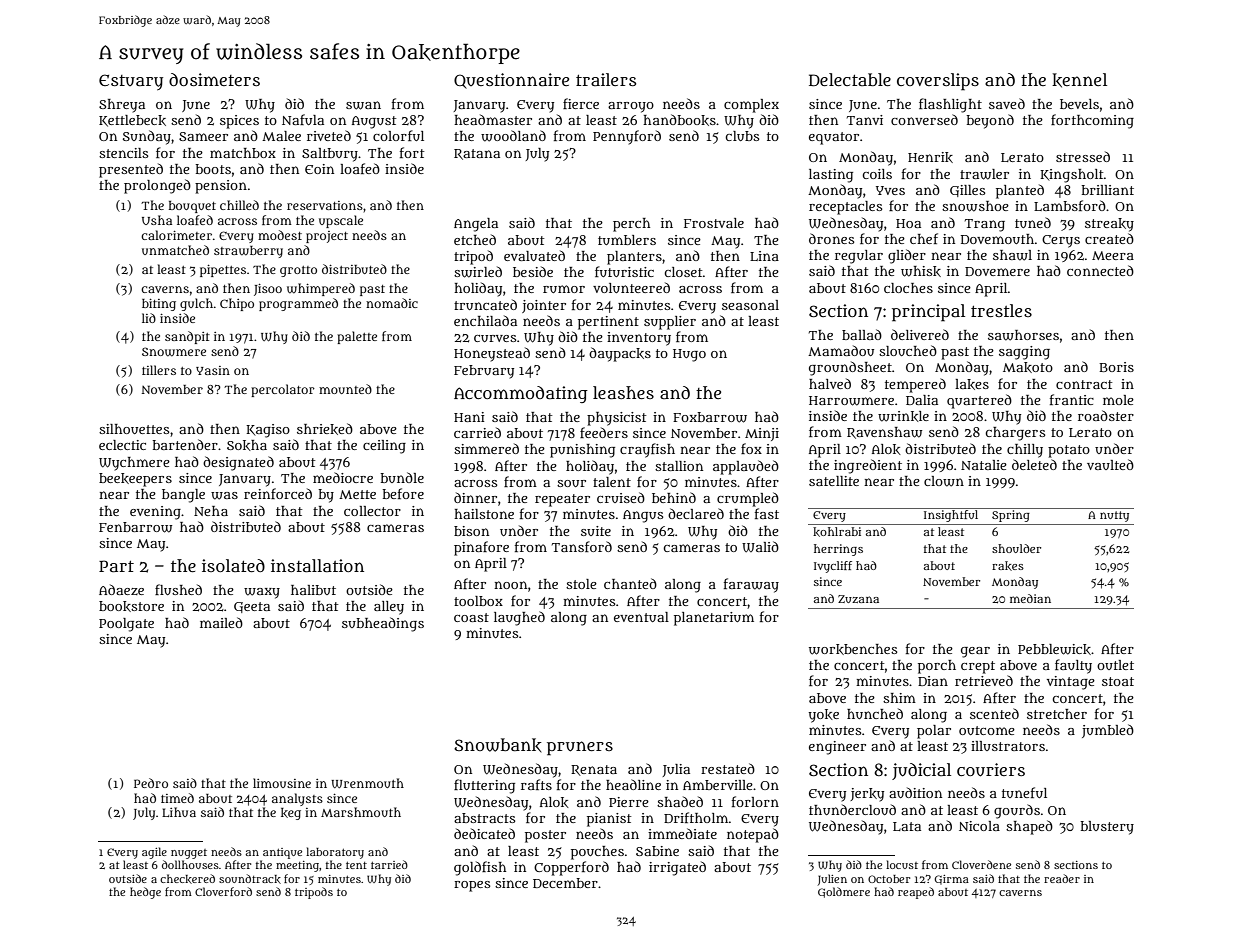 This page has height=952, width=1233. What do you see at coordinates (617, 419) in the page?
I see `physicist` at bounding box center [617, 419].
